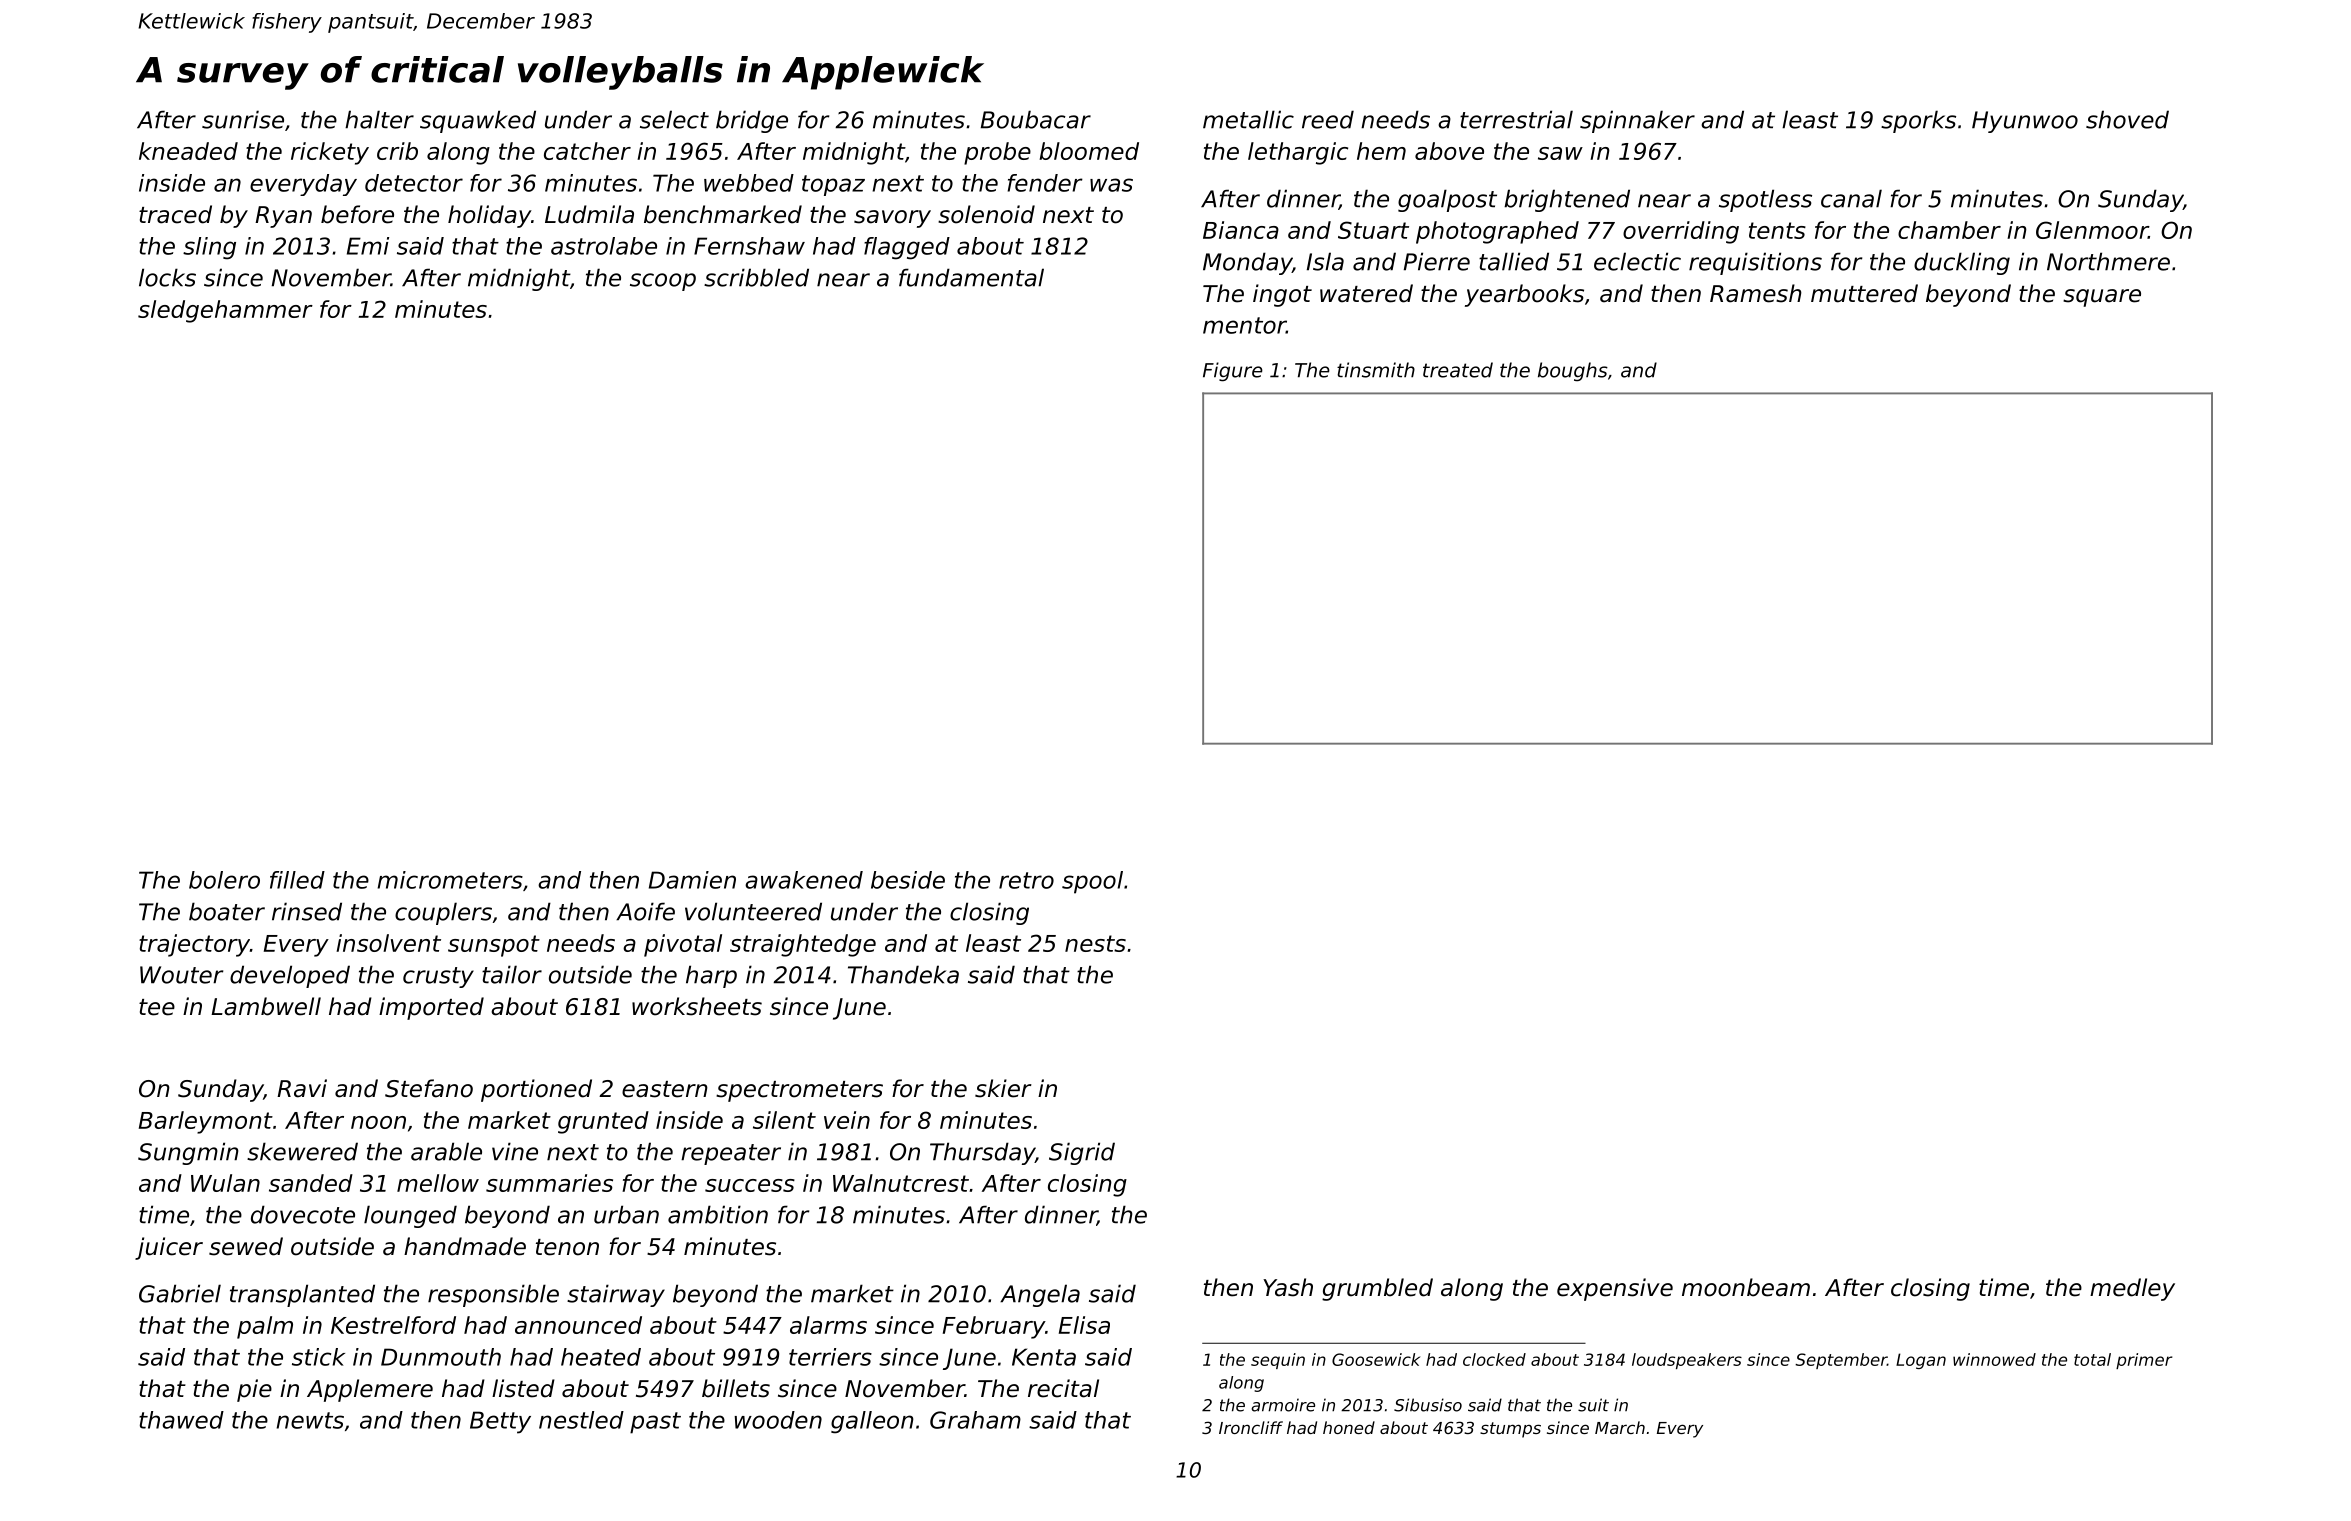 Image resolution: width=2351 pixels, height=1521 pixels. I want to click on square, so click(2102, 298).
